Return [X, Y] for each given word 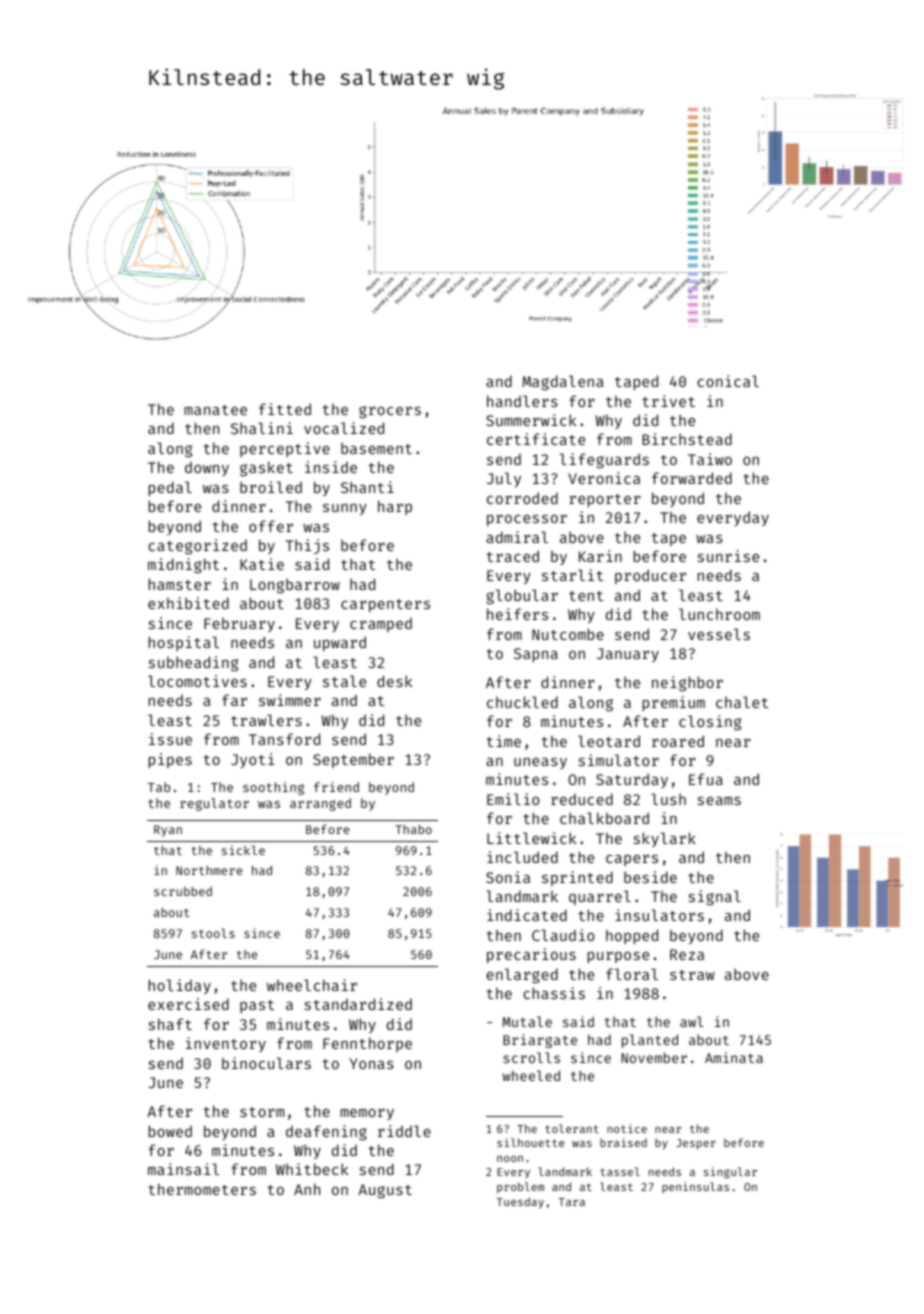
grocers [390, 412]
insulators [659, 915]
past [257, 1006]
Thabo [413, 829]
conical [728, 381]
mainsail [183, 1169]
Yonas [371, 1063]
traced [512, 556]
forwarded [692, 478]
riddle [404, 1131]
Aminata [734, 1057]
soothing [273, 788]
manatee [216, 410]
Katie [262, 564]
